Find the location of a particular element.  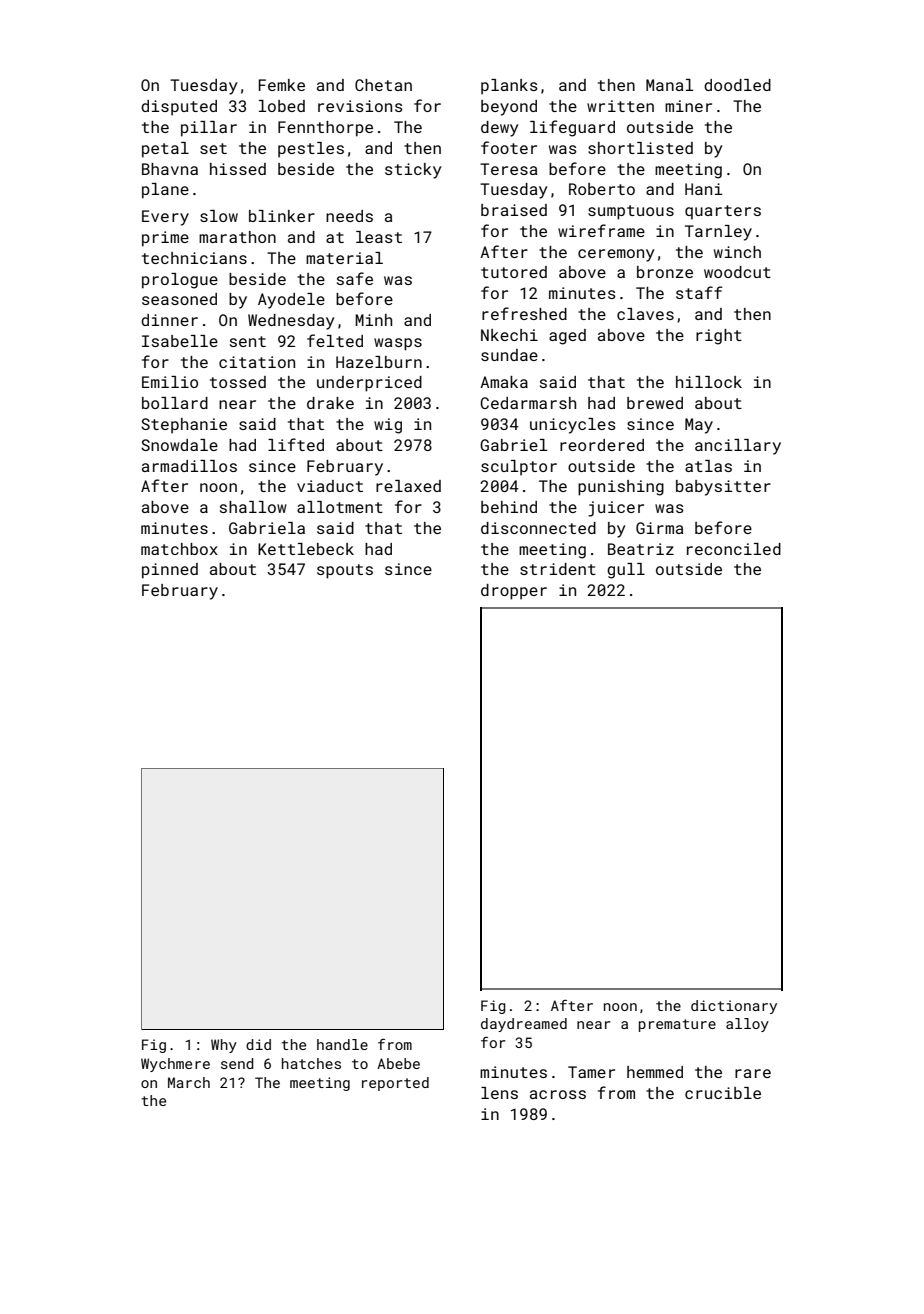

dropper is located at coordinates (514, 592).
